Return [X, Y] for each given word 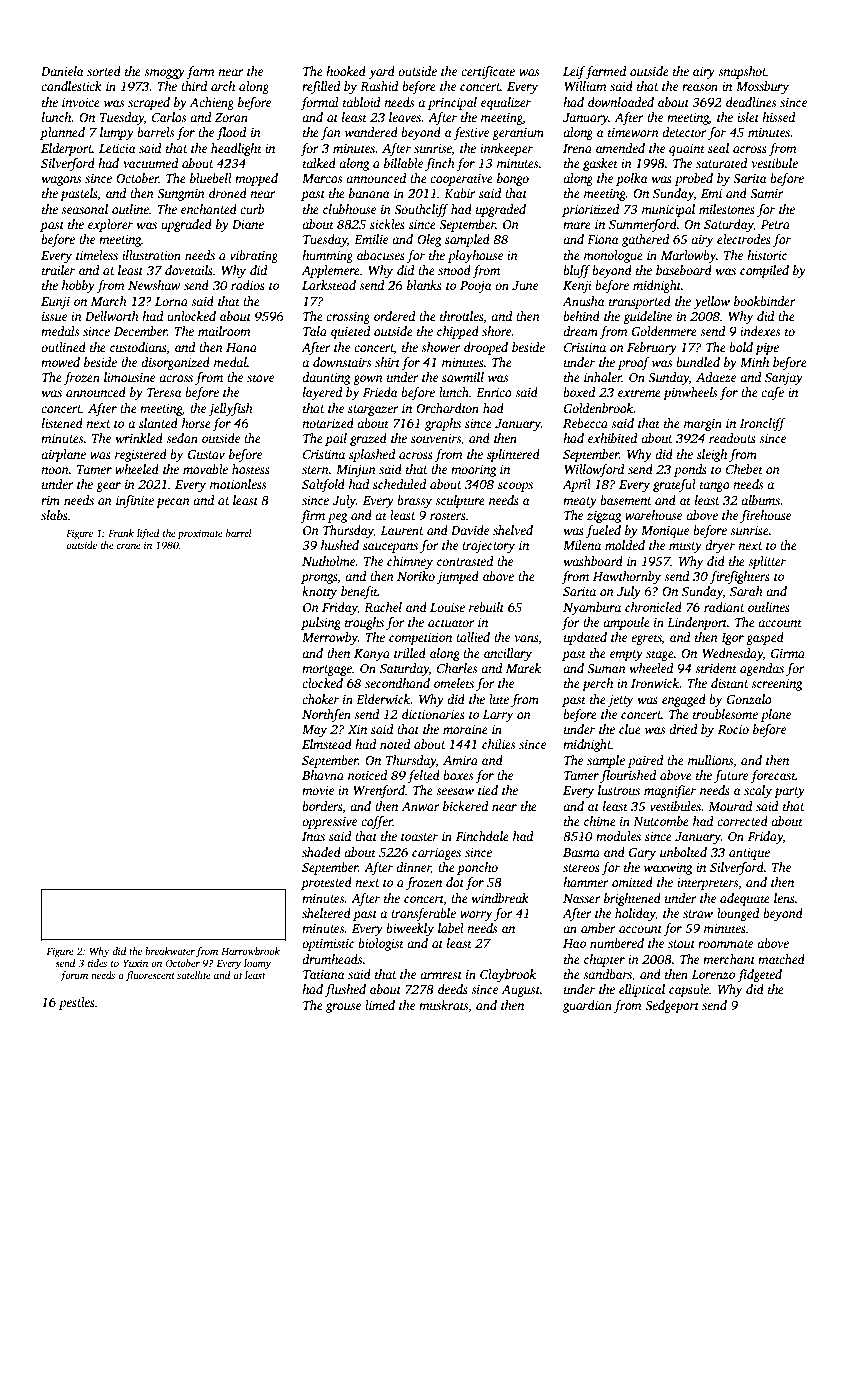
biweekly [410, 929]
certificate [488, 72]
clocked [322, 683]
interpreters [707, 884]
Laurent [402, 530]
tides [97, 963]
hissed [778, 117]
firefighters [740, 577]
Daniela [62, 71]
